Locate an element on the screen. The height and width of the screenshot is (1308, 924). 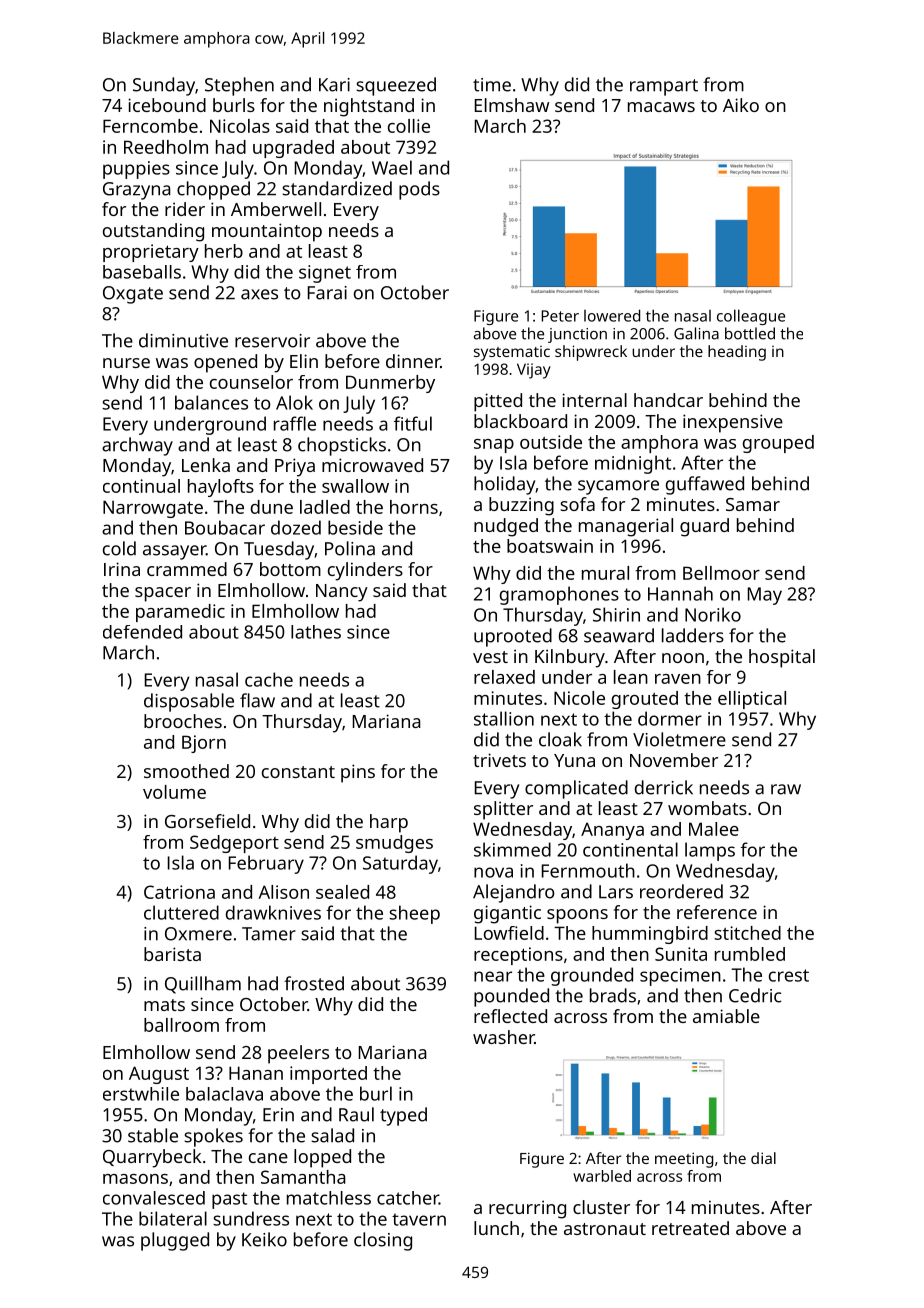
nurse is located at coordinates (126, 363).
